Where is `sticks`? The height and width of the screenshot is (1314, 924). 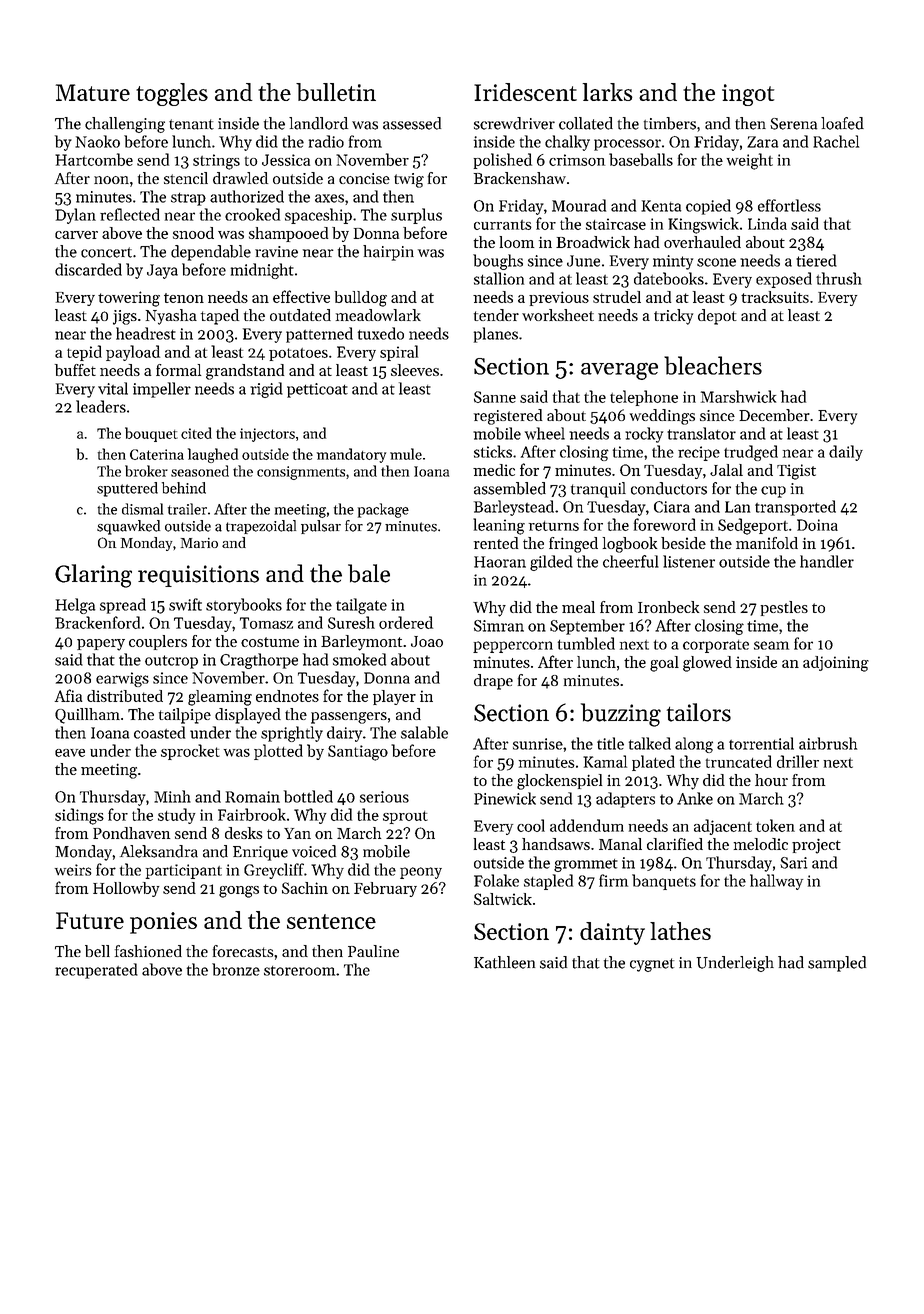
sticks is located at coordinates (493, 451).
